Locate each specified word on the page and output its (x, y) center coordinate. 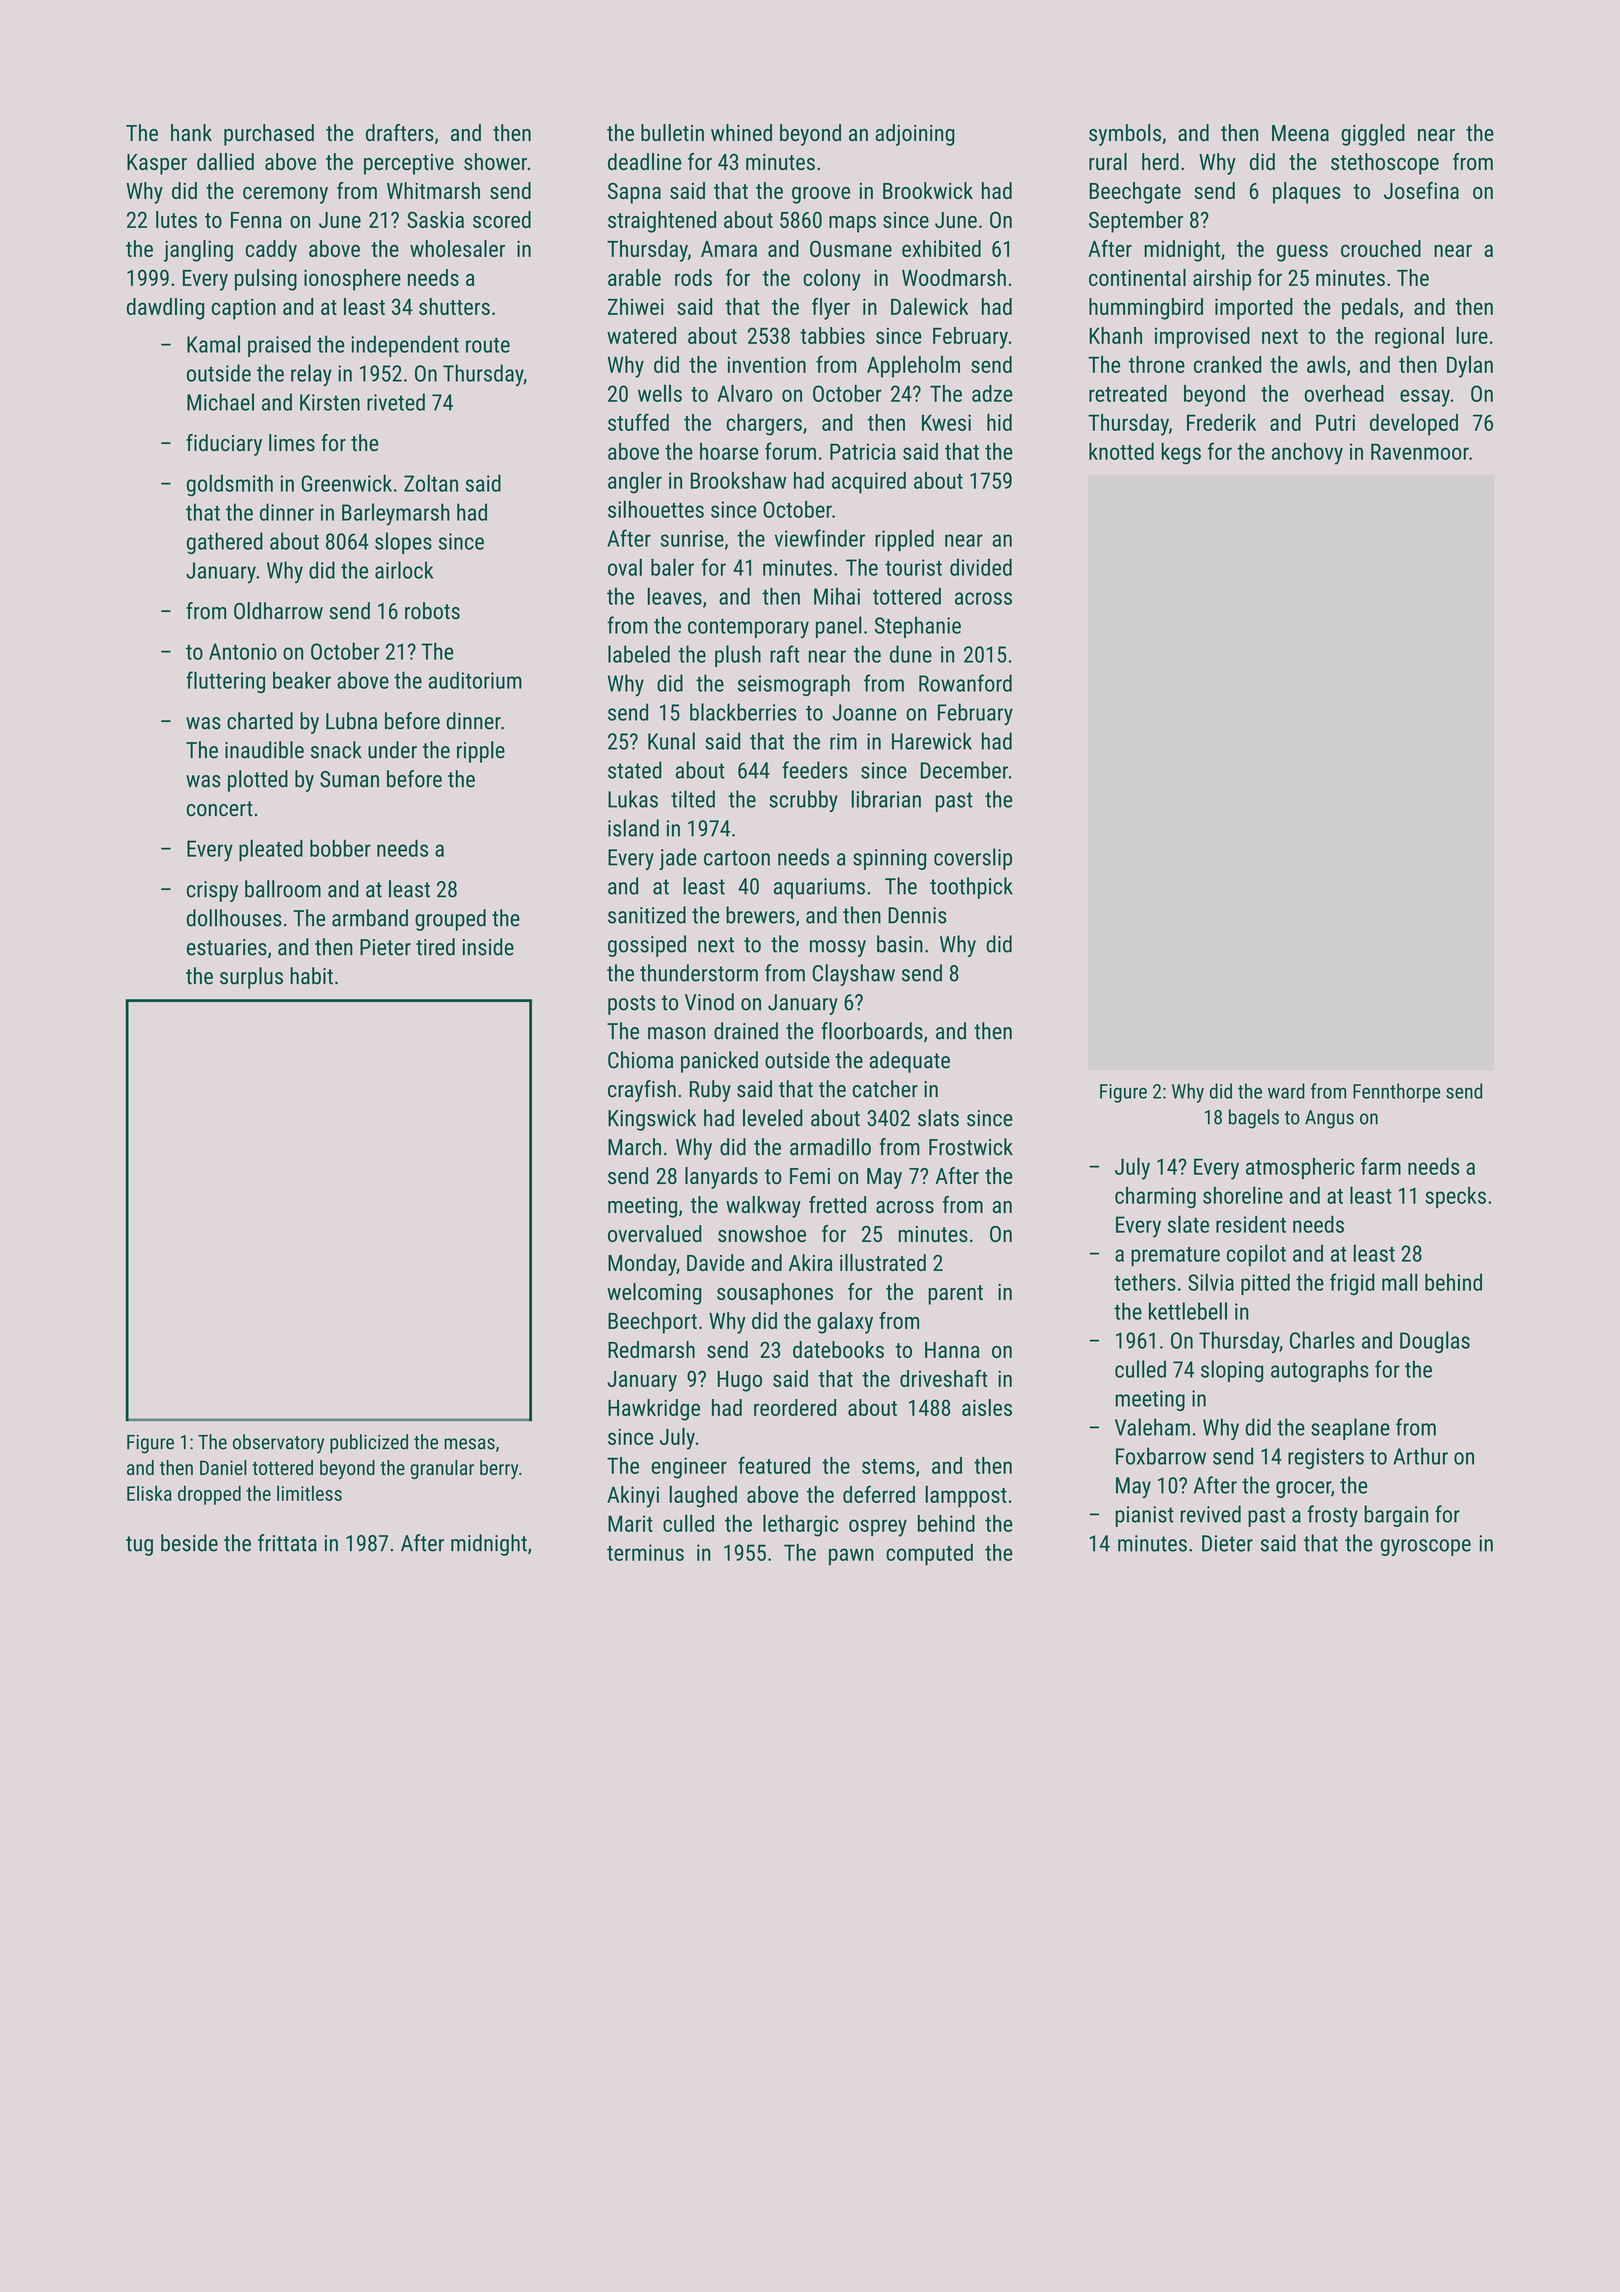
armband (370, 918)
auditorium (475, 680)
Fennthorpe (1396, 1093)
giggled (1373, 135)
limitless (309, 1493)
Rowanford (965, 683)
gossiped (647, 946)
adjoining (915, 135)
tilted (693, 799)
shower (495, 161)
